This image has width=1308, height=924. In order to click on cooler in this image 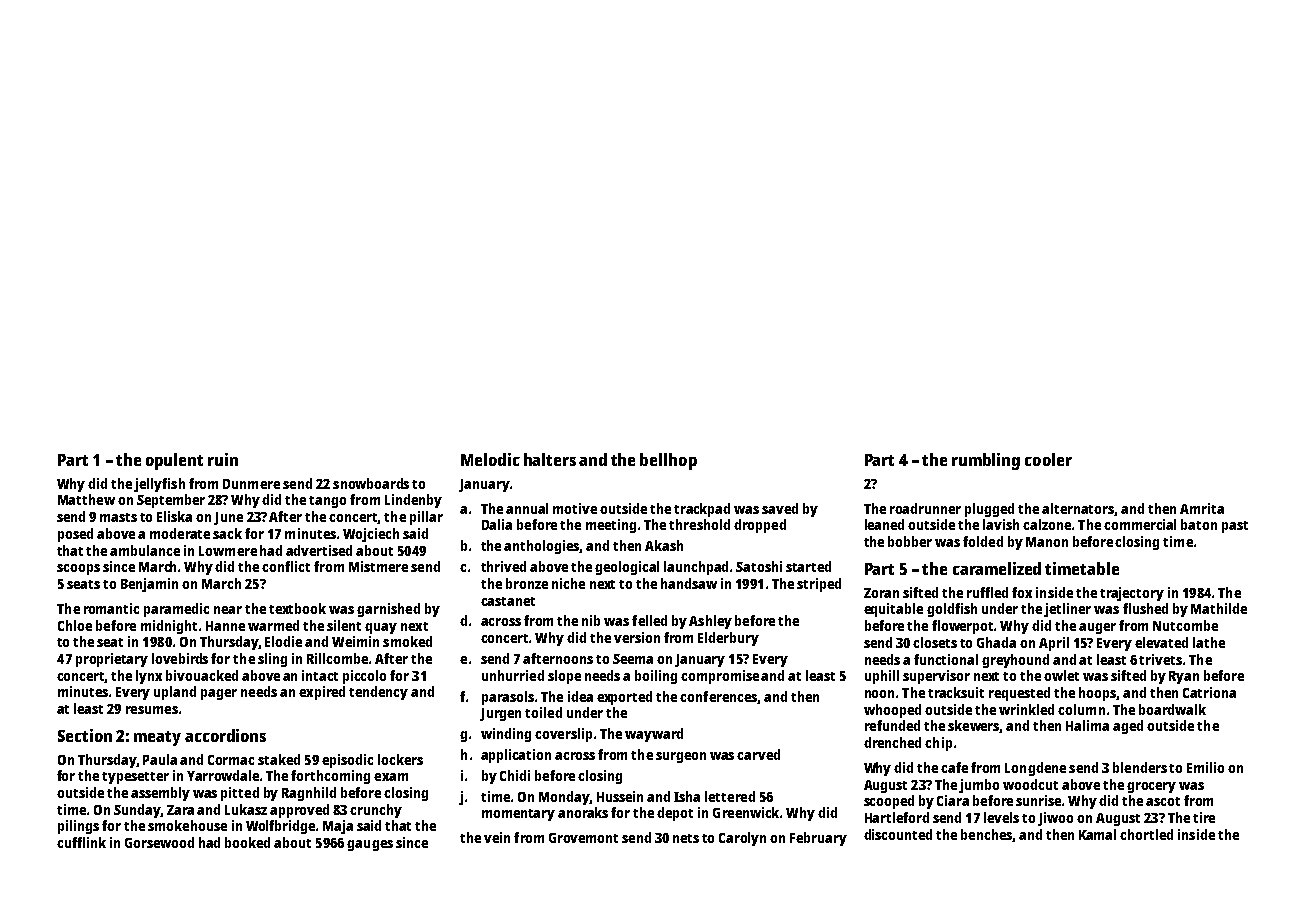, I will do `click(1048, 459)`.
